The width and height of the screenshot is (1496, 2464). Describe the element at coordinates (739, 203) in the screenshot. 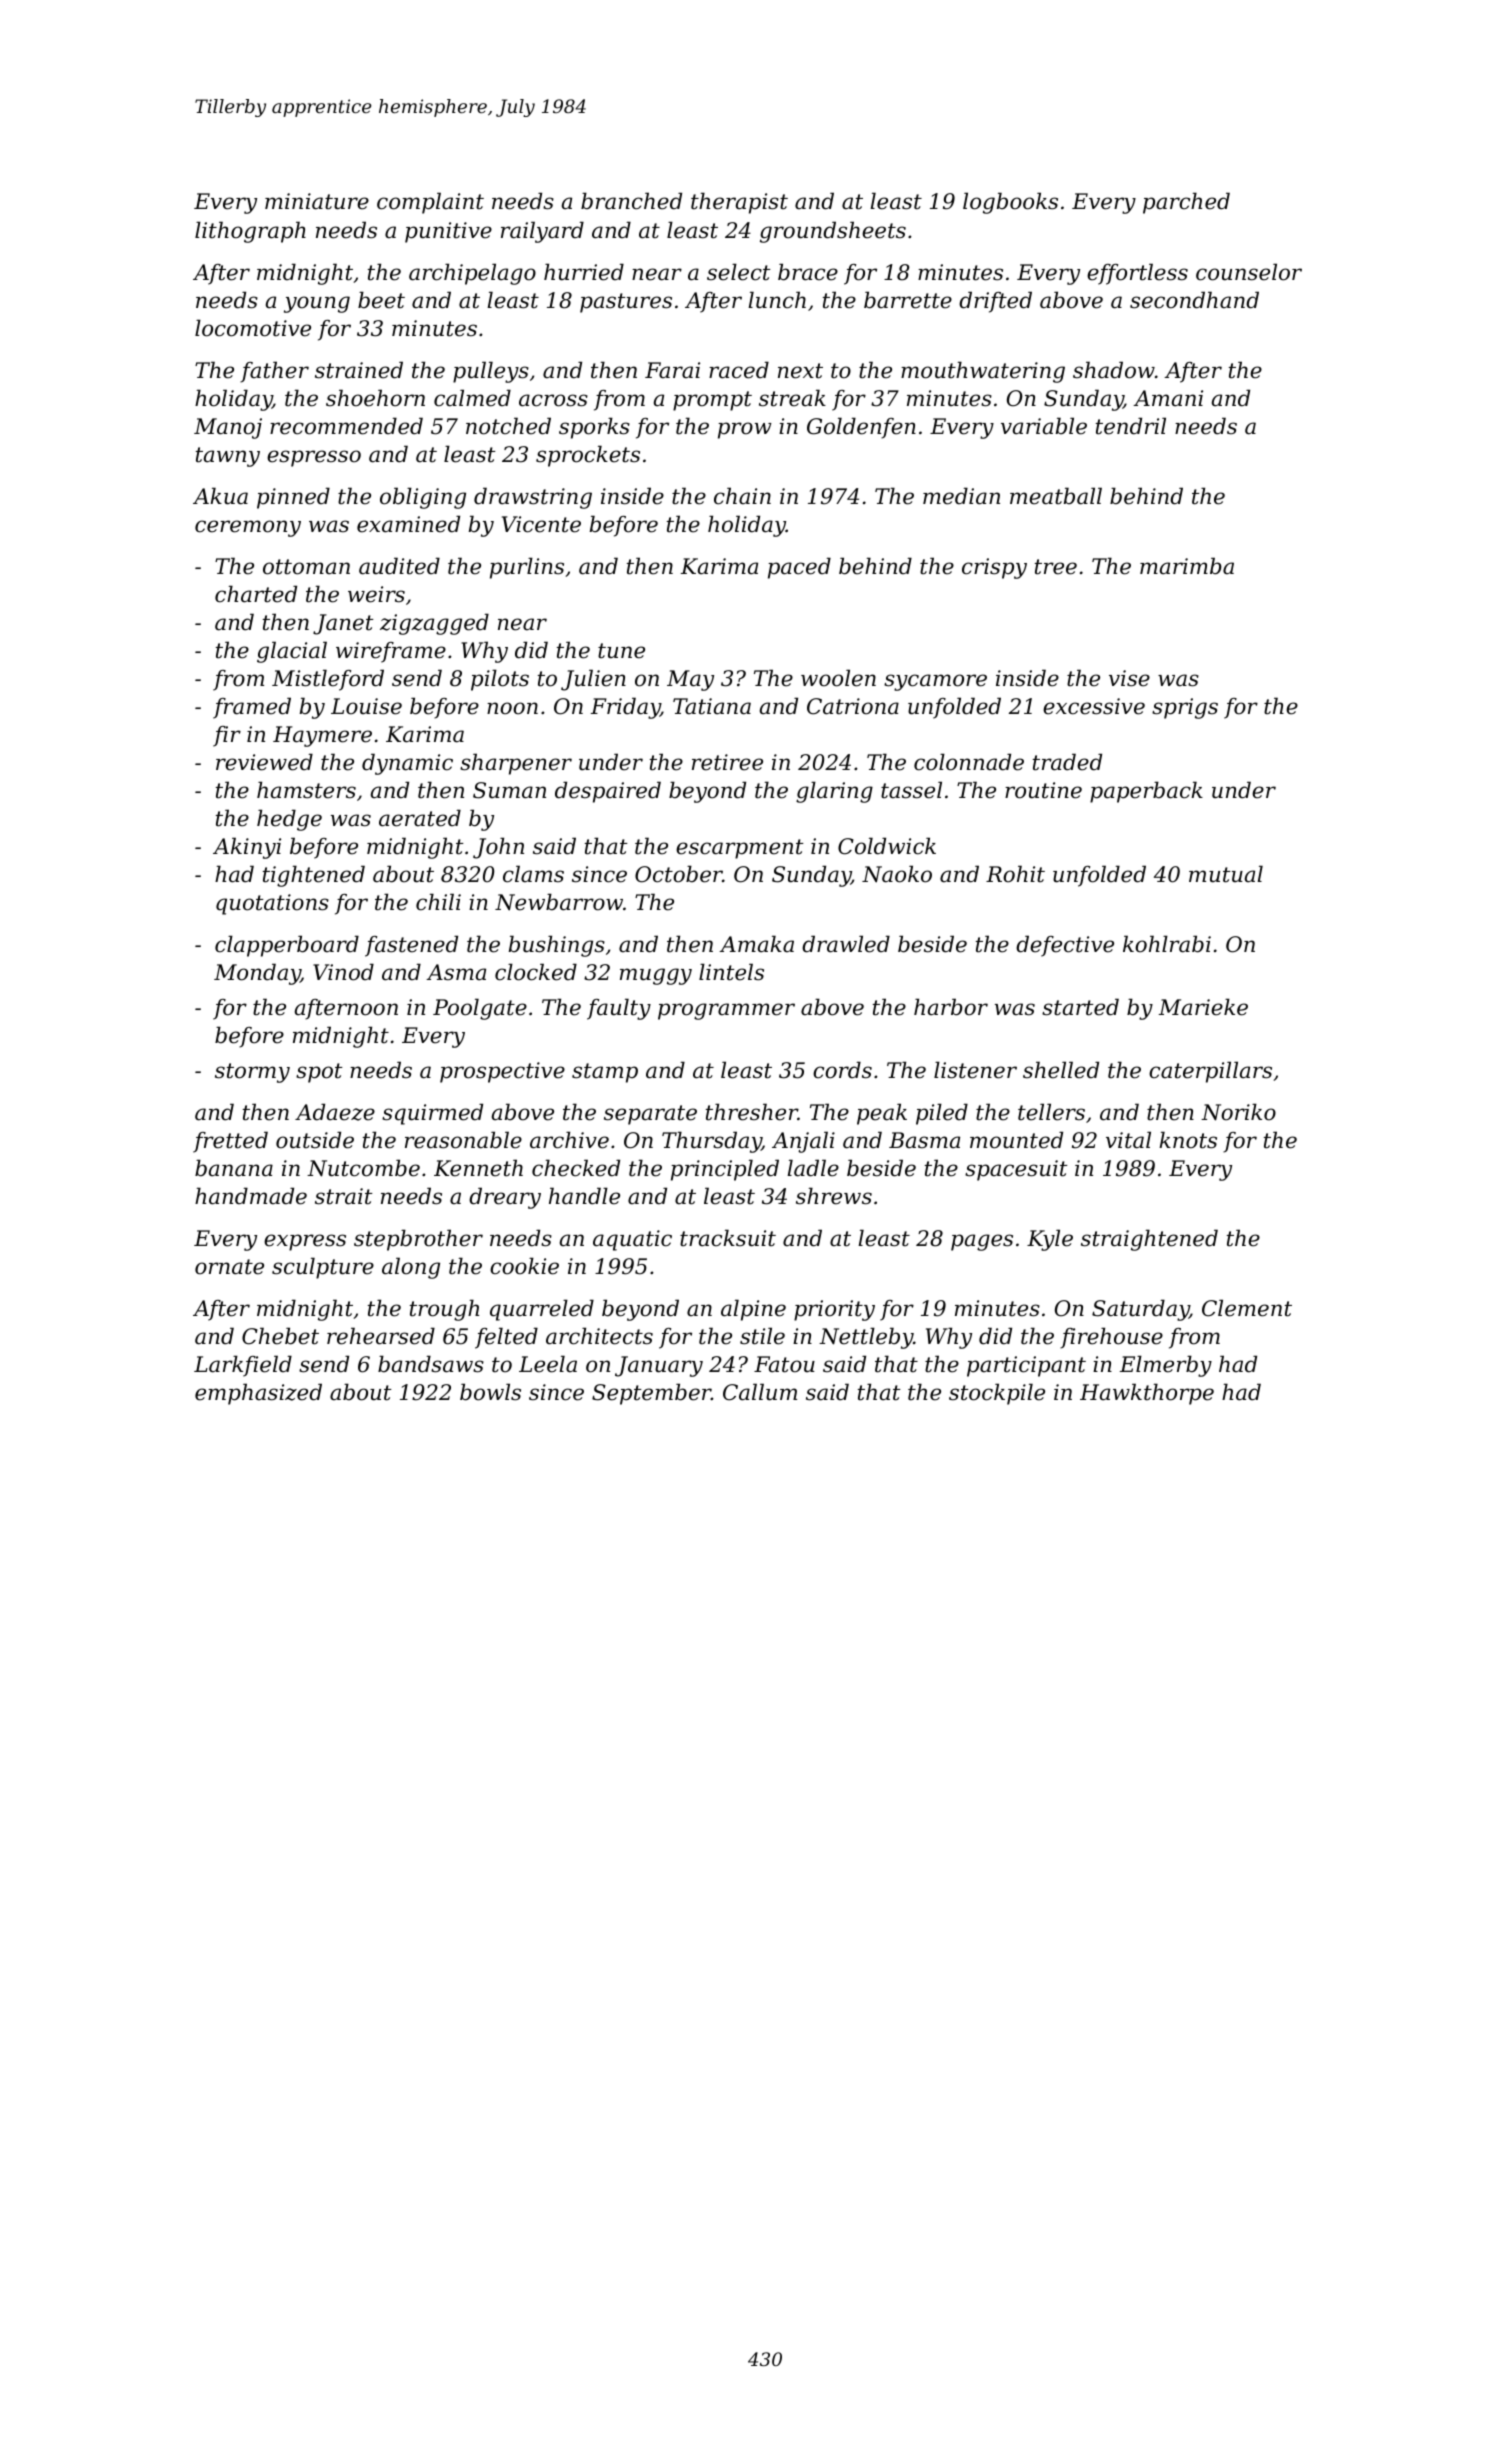

I see `therapist` at that location.
